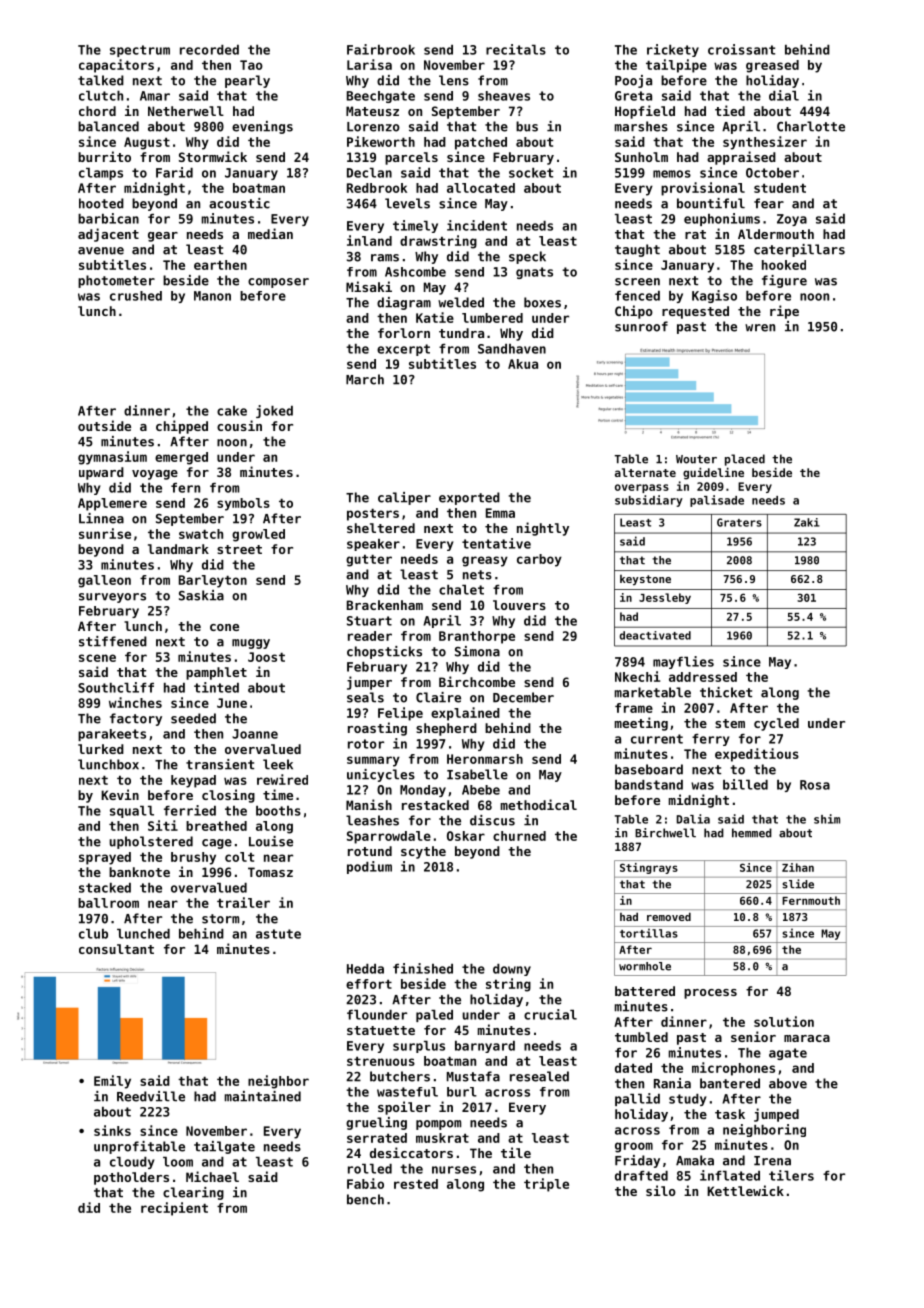 Image resolution: width=924 pixels, height=1308 pixels. Describe the element at coordinates (243, 504) in the document. I see `symbols` at that location.
